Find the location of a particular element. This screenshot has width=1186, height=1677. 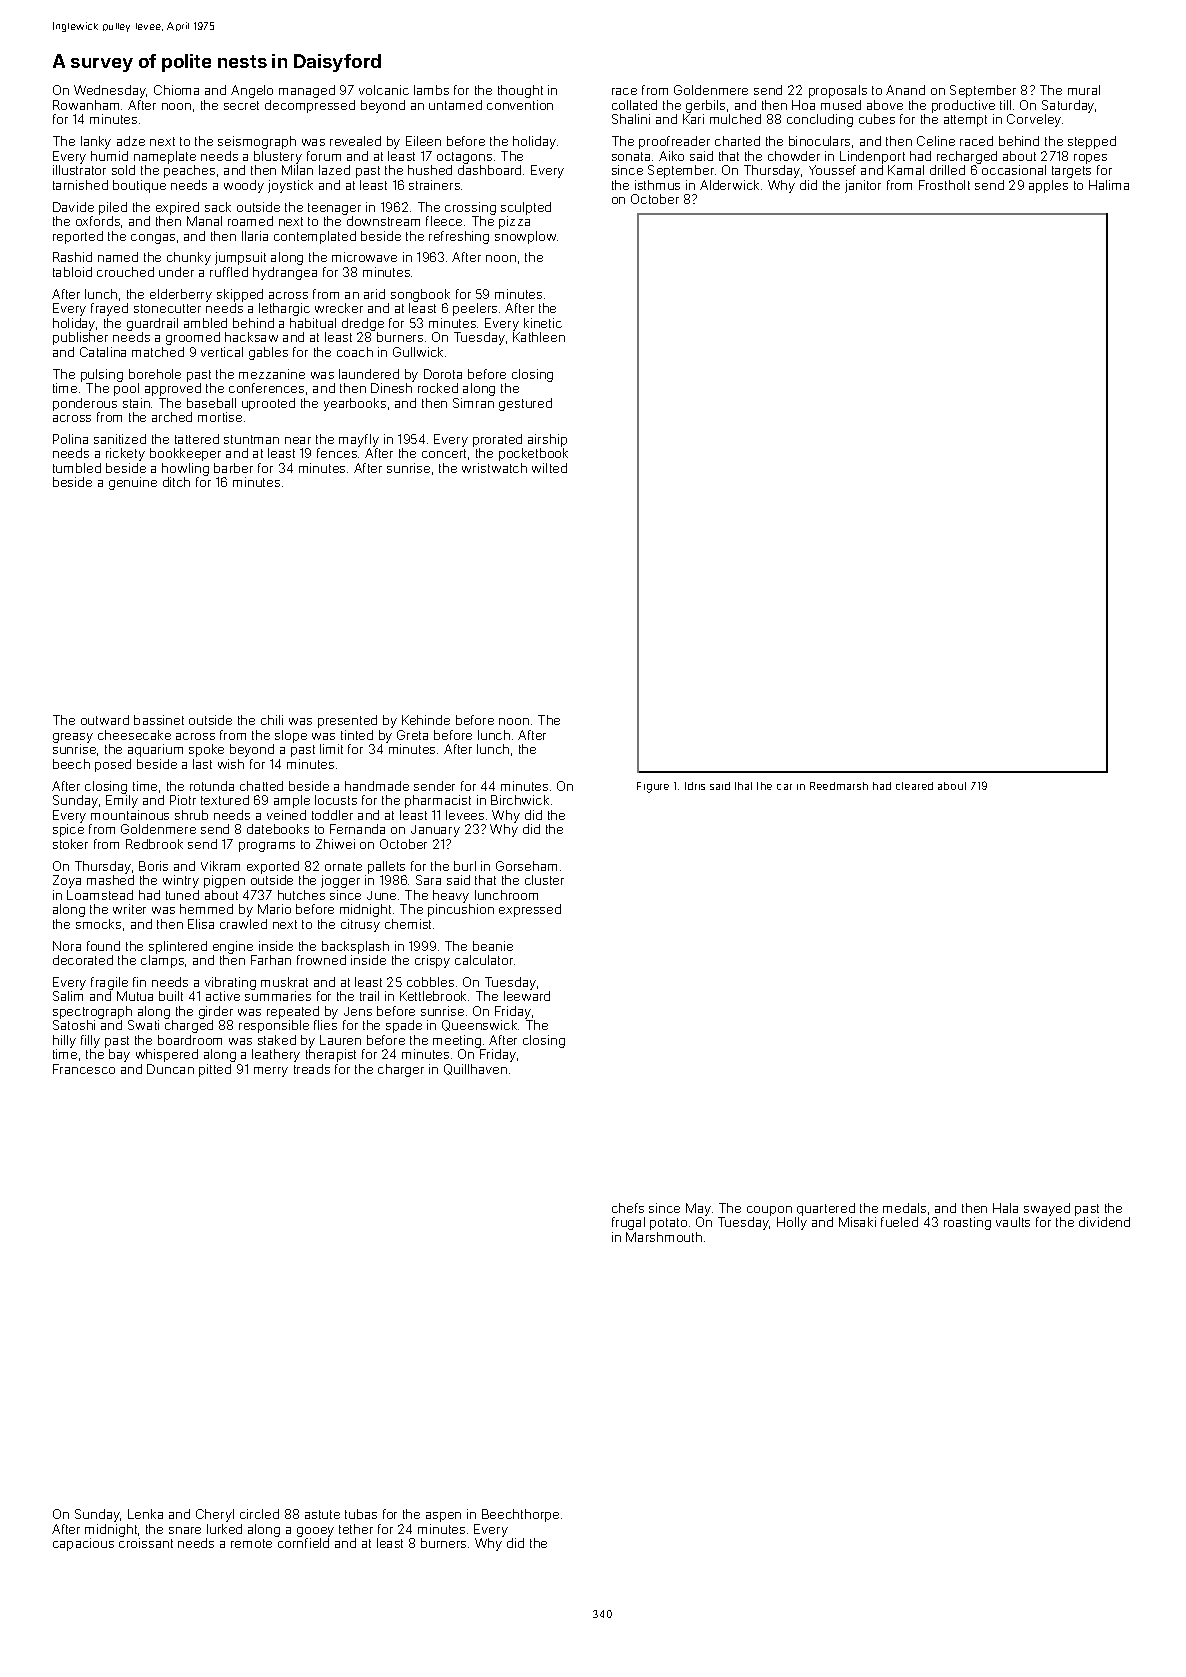

wilted is located at coordinates (549, 468).
